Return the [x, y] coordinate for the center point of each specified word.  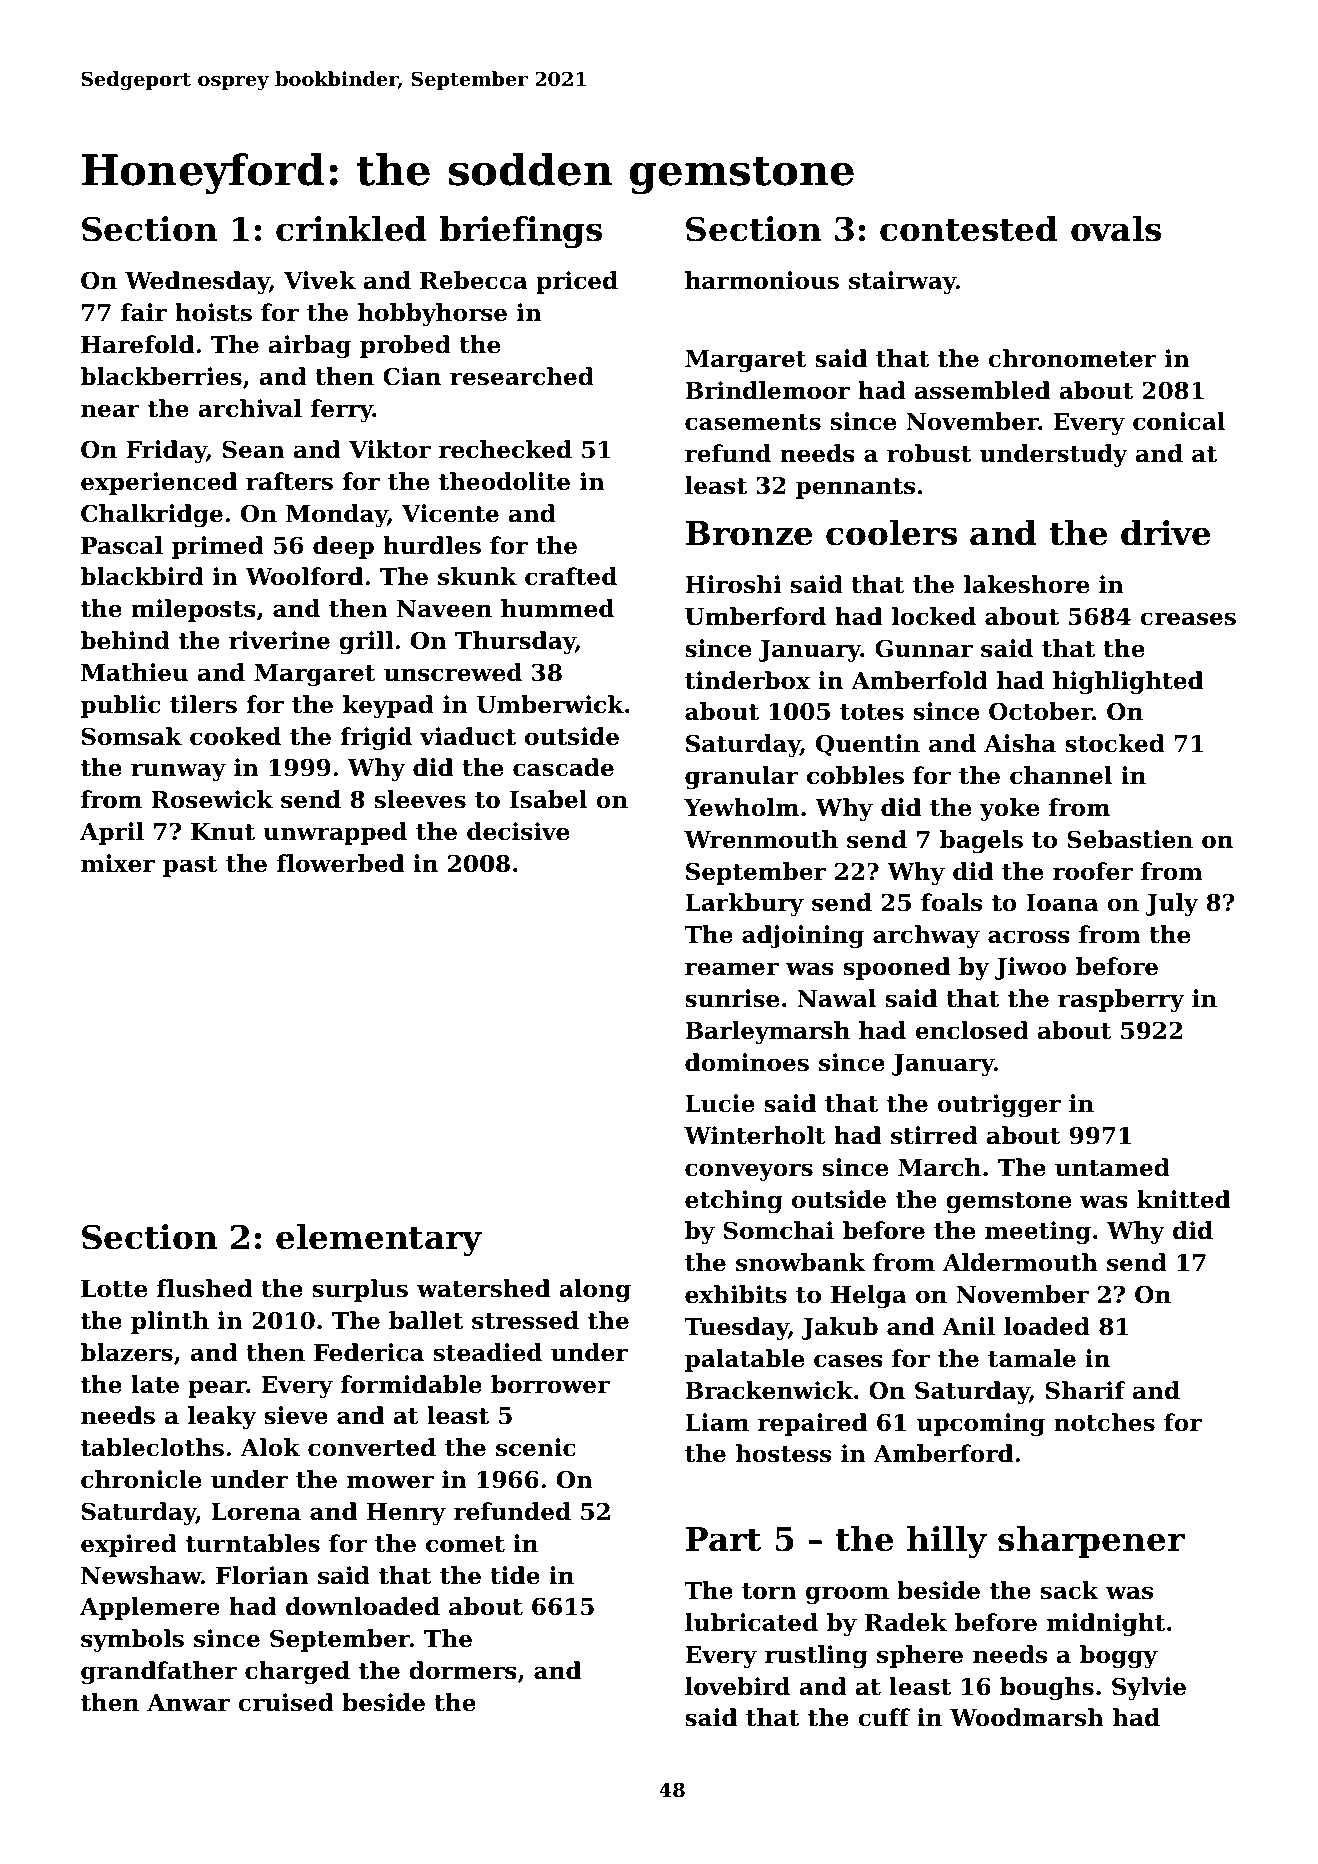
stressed [525, 1320]
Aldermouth [1020, 1262]
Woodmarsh [1027, 1717]
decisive [518, 831]
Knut [223, 832]
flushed [205, 1288]
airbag [310, 346]
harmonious [762, 280]
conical [1179, 421]
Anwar [188, 1703]
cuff [884, 1717]
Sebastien [1130, 839]
